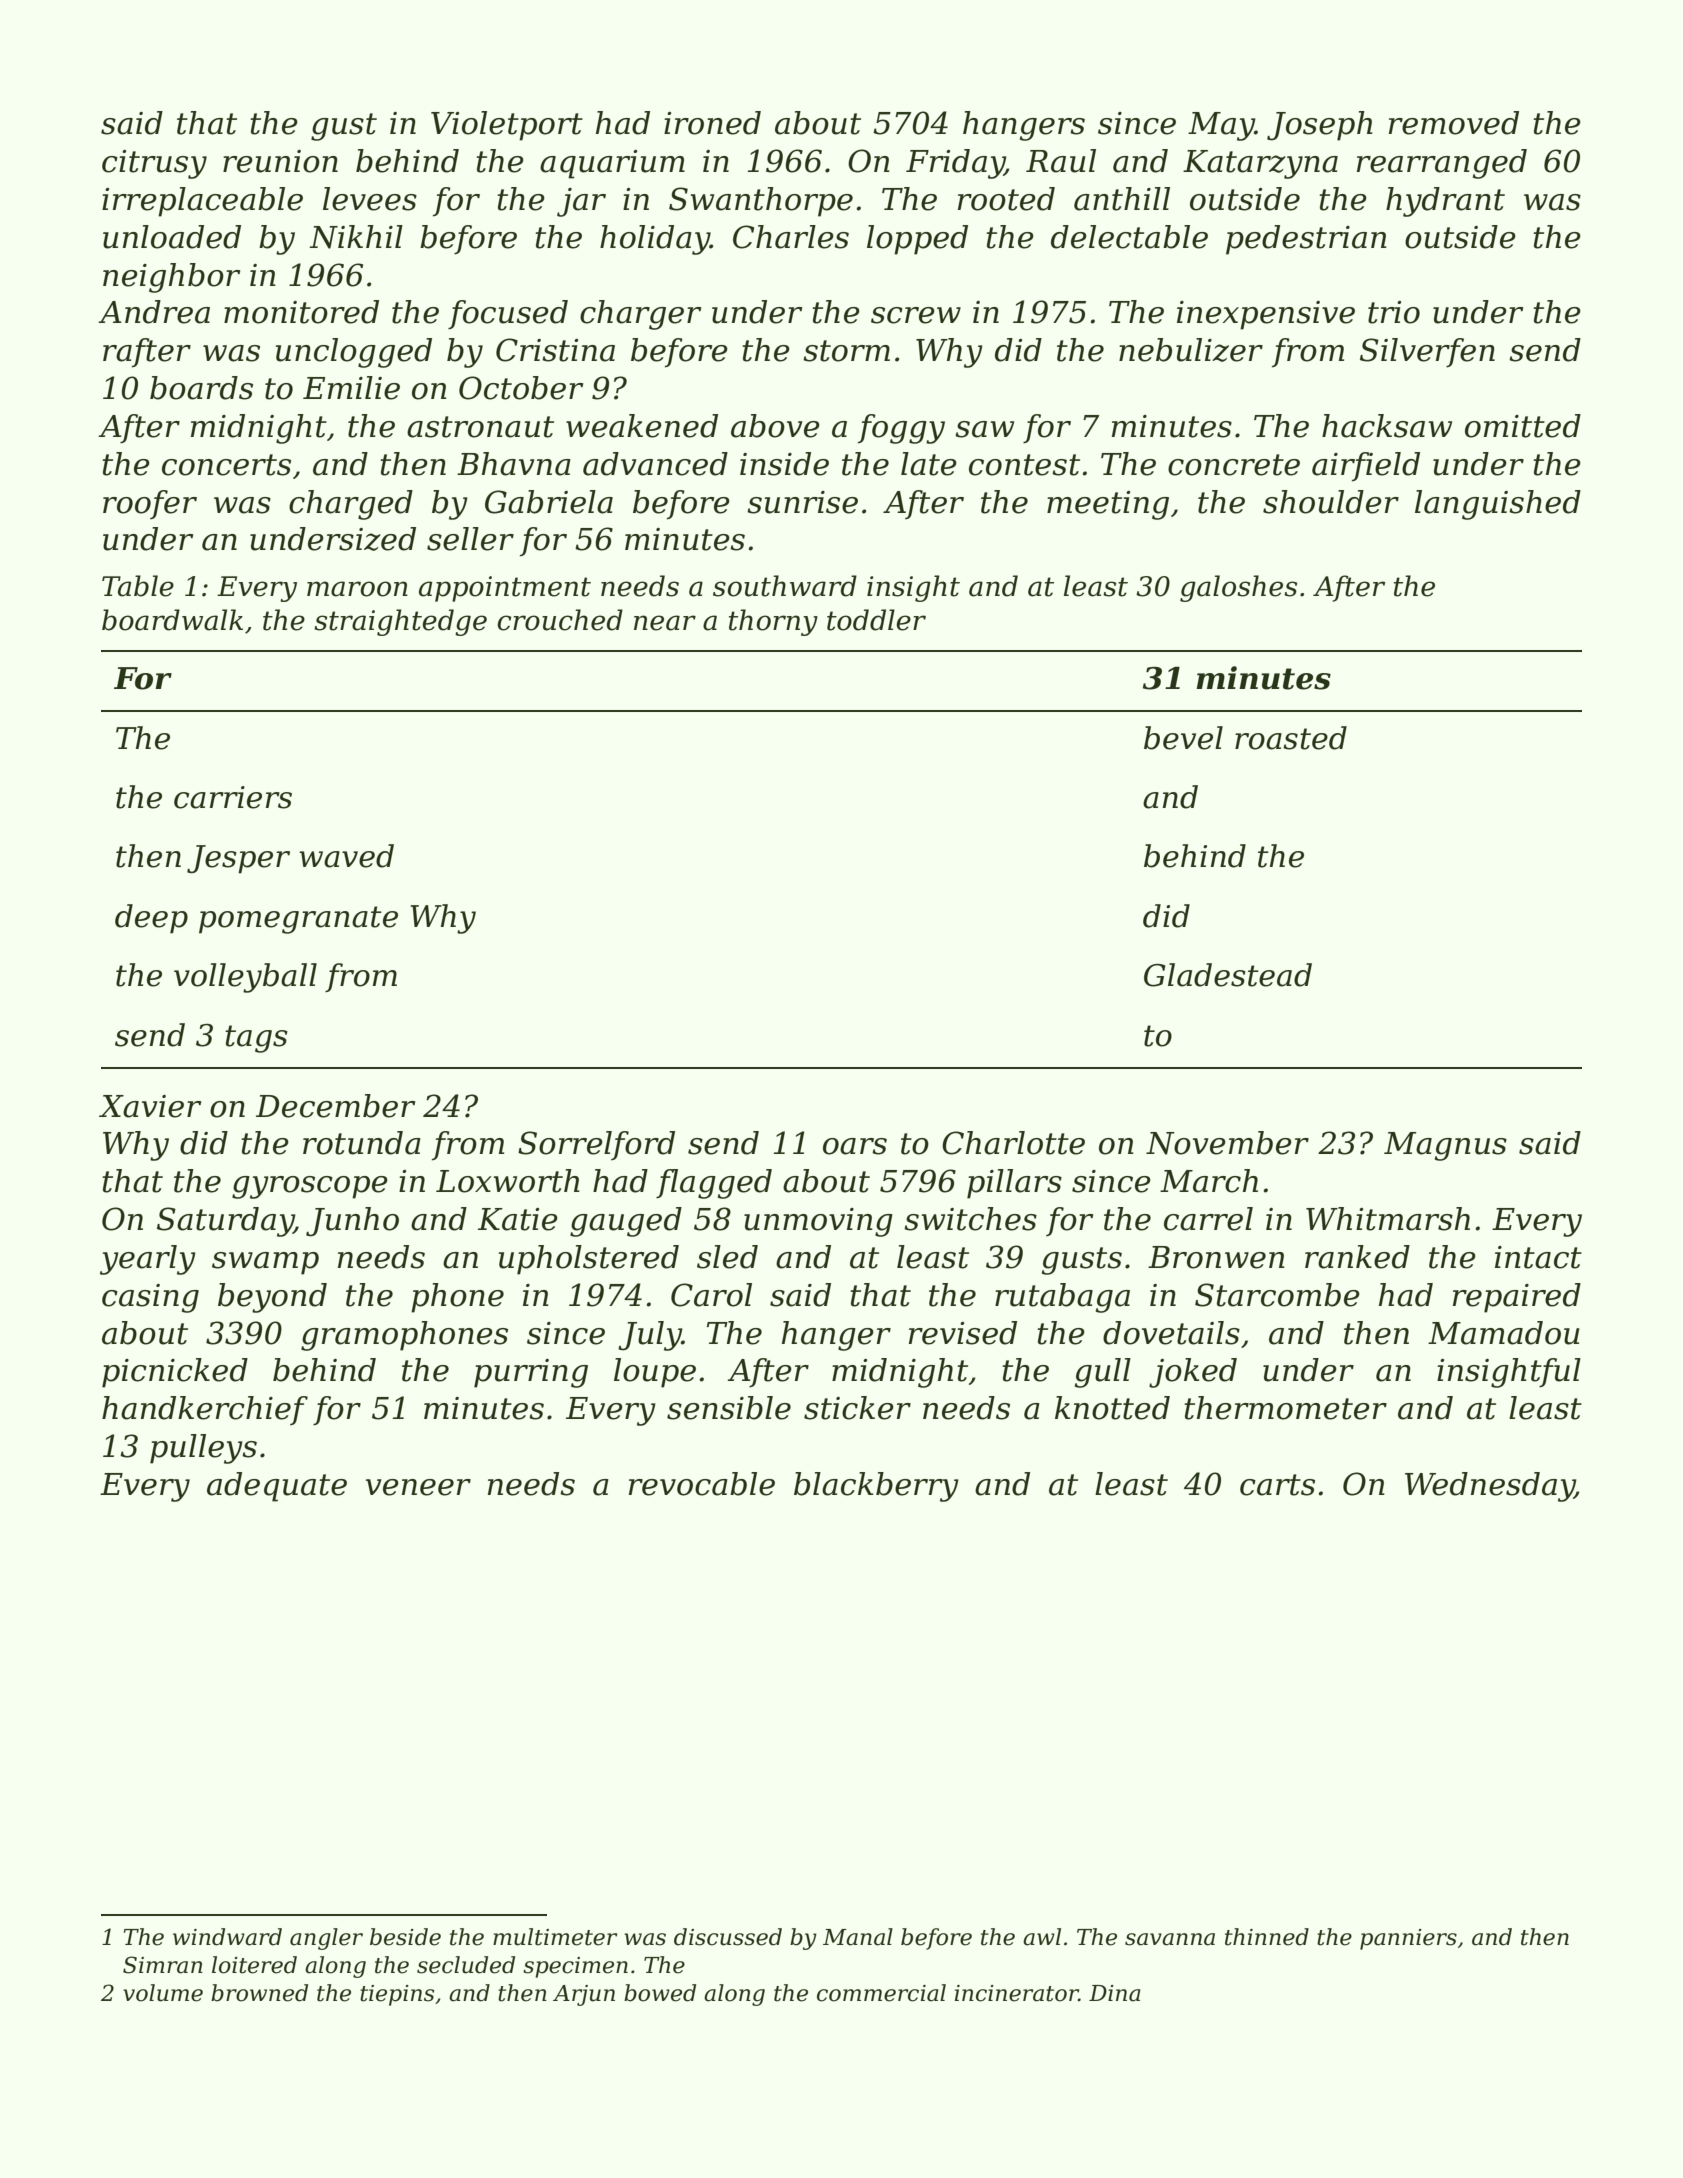 This document has width=1683, height=2178. Describe the element at coordinates (1454, 123) in the document. I see `removed` at that location.
